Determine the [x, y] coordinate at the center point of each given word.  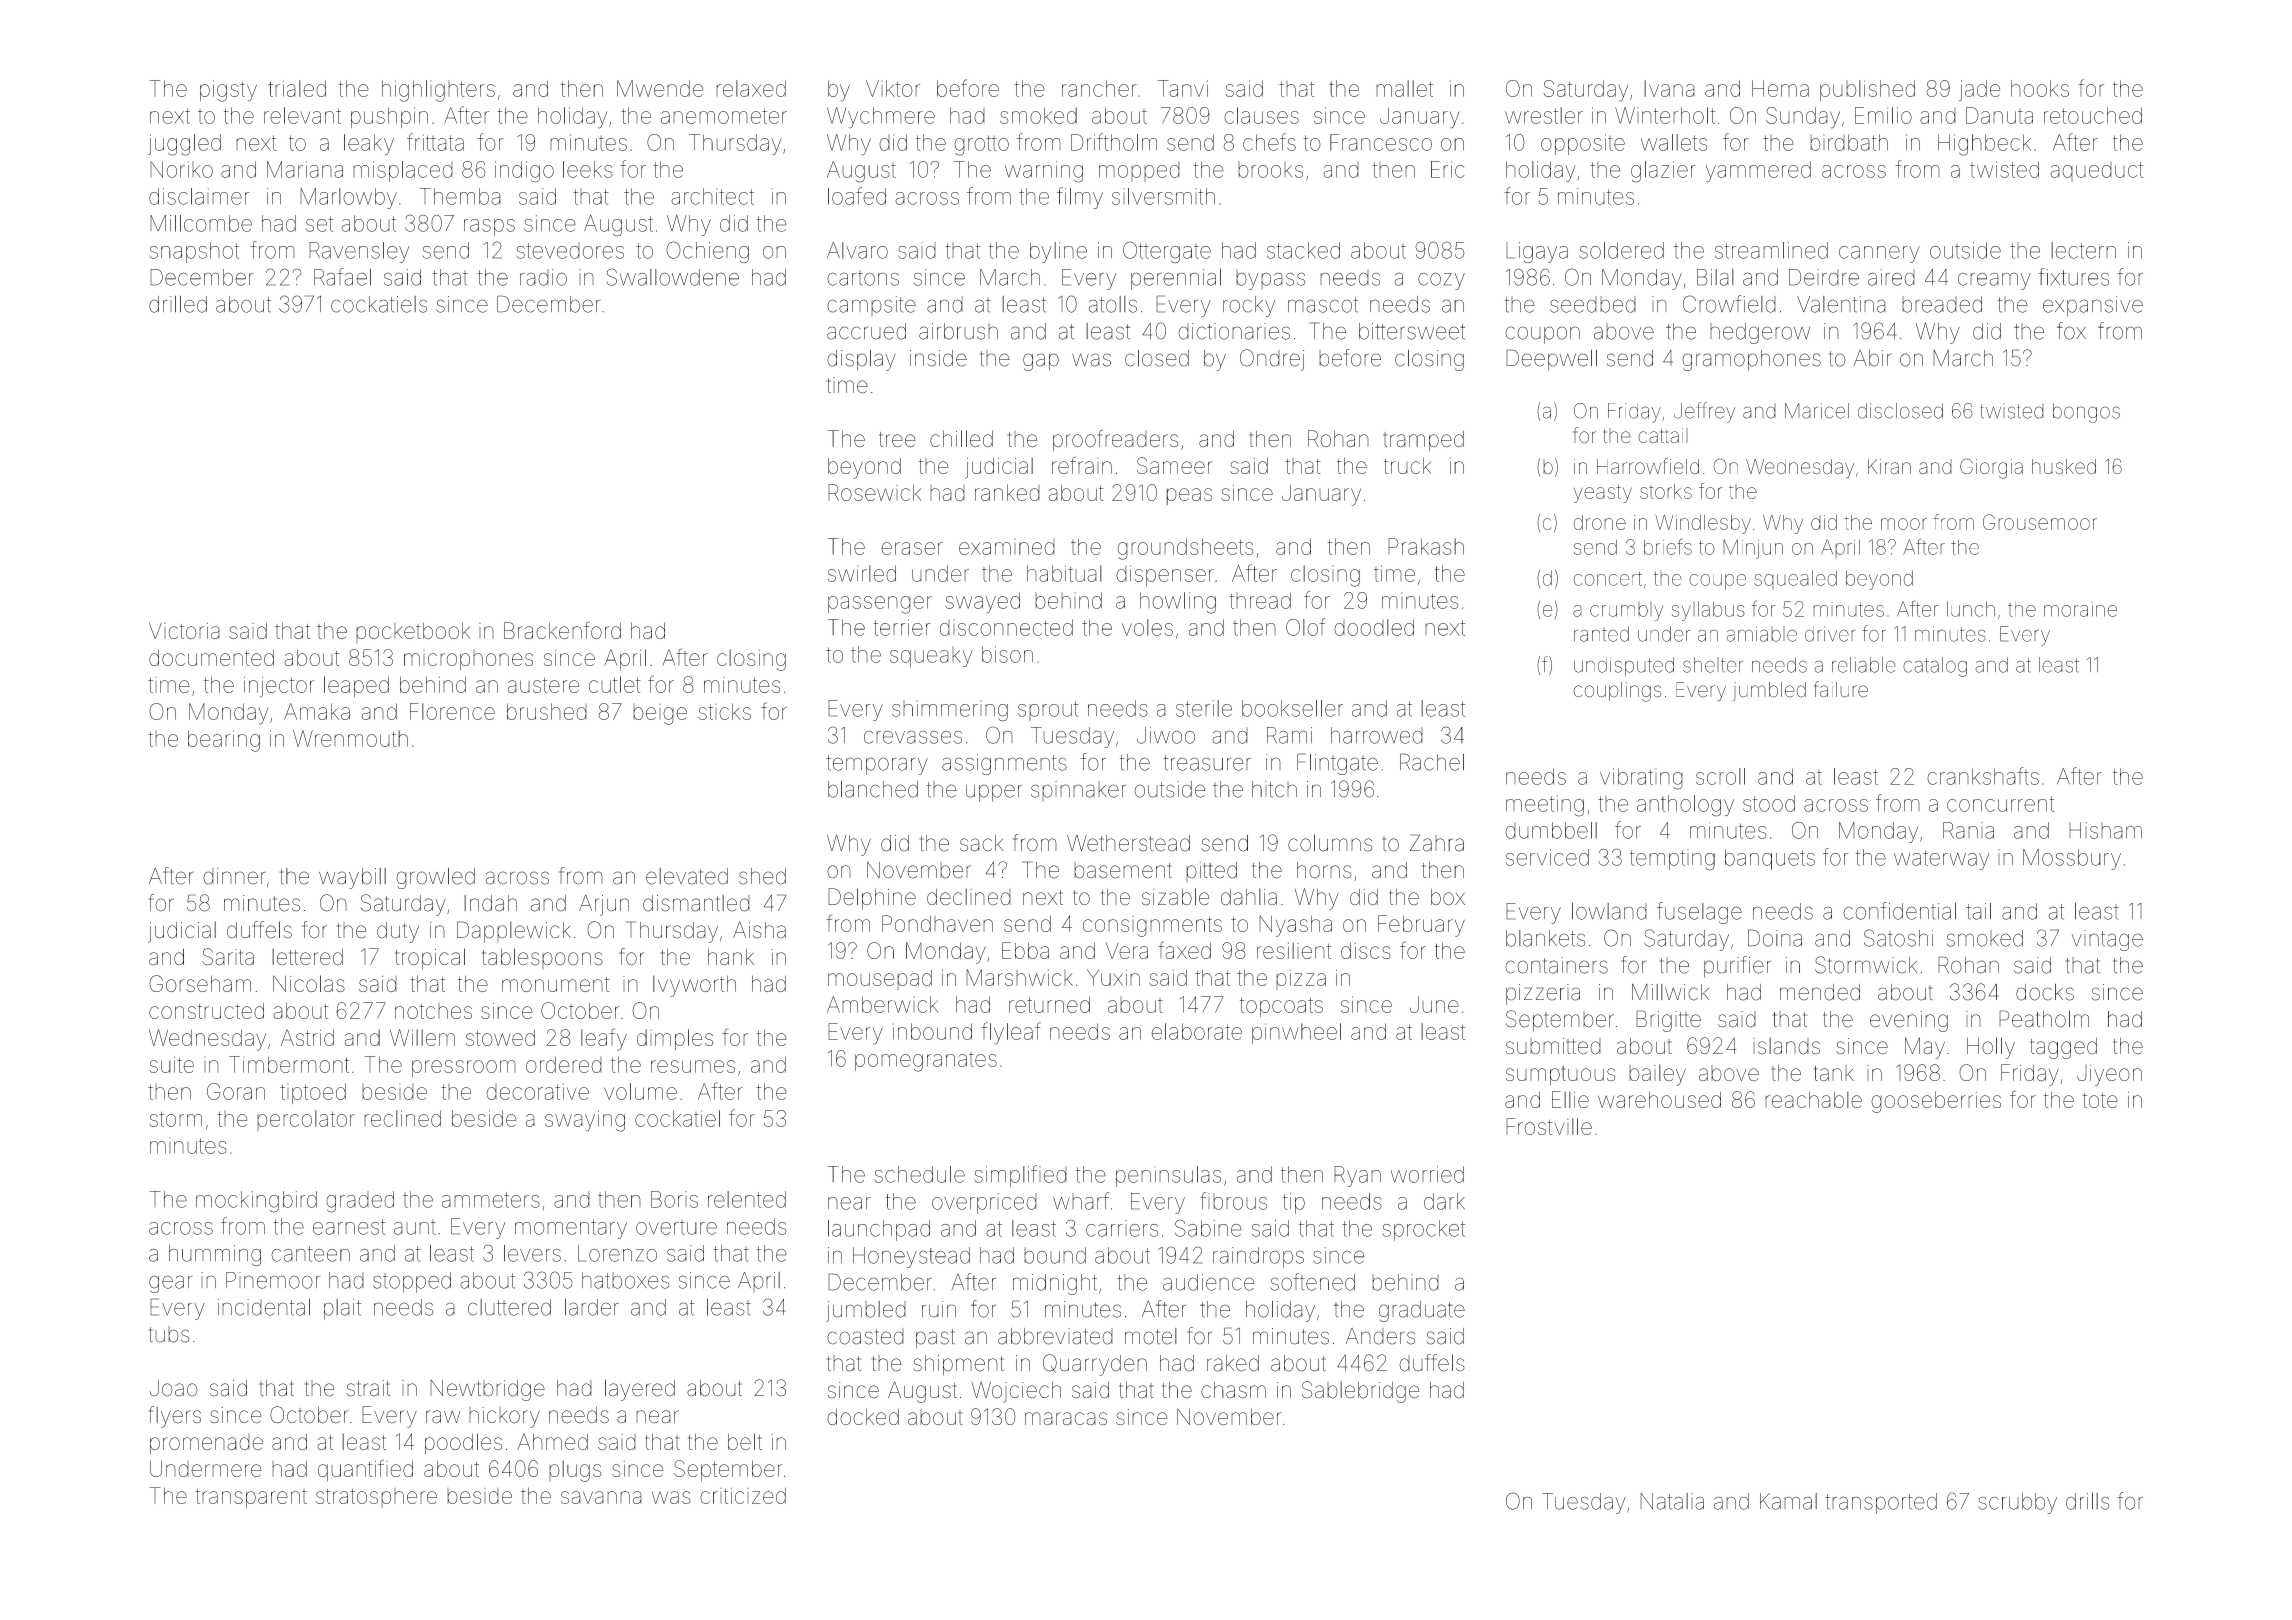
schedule [919, 1174]
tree [897, 440]
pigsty [228, 91]
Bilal [1715, 277]
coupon [1542, 335]
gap [1041, 362]
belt [745, 1441]
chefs [1269, 142]
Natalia [1672, 1501]
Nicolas [309, 983]
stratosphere [376, 1498]
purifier [1737, 967]
